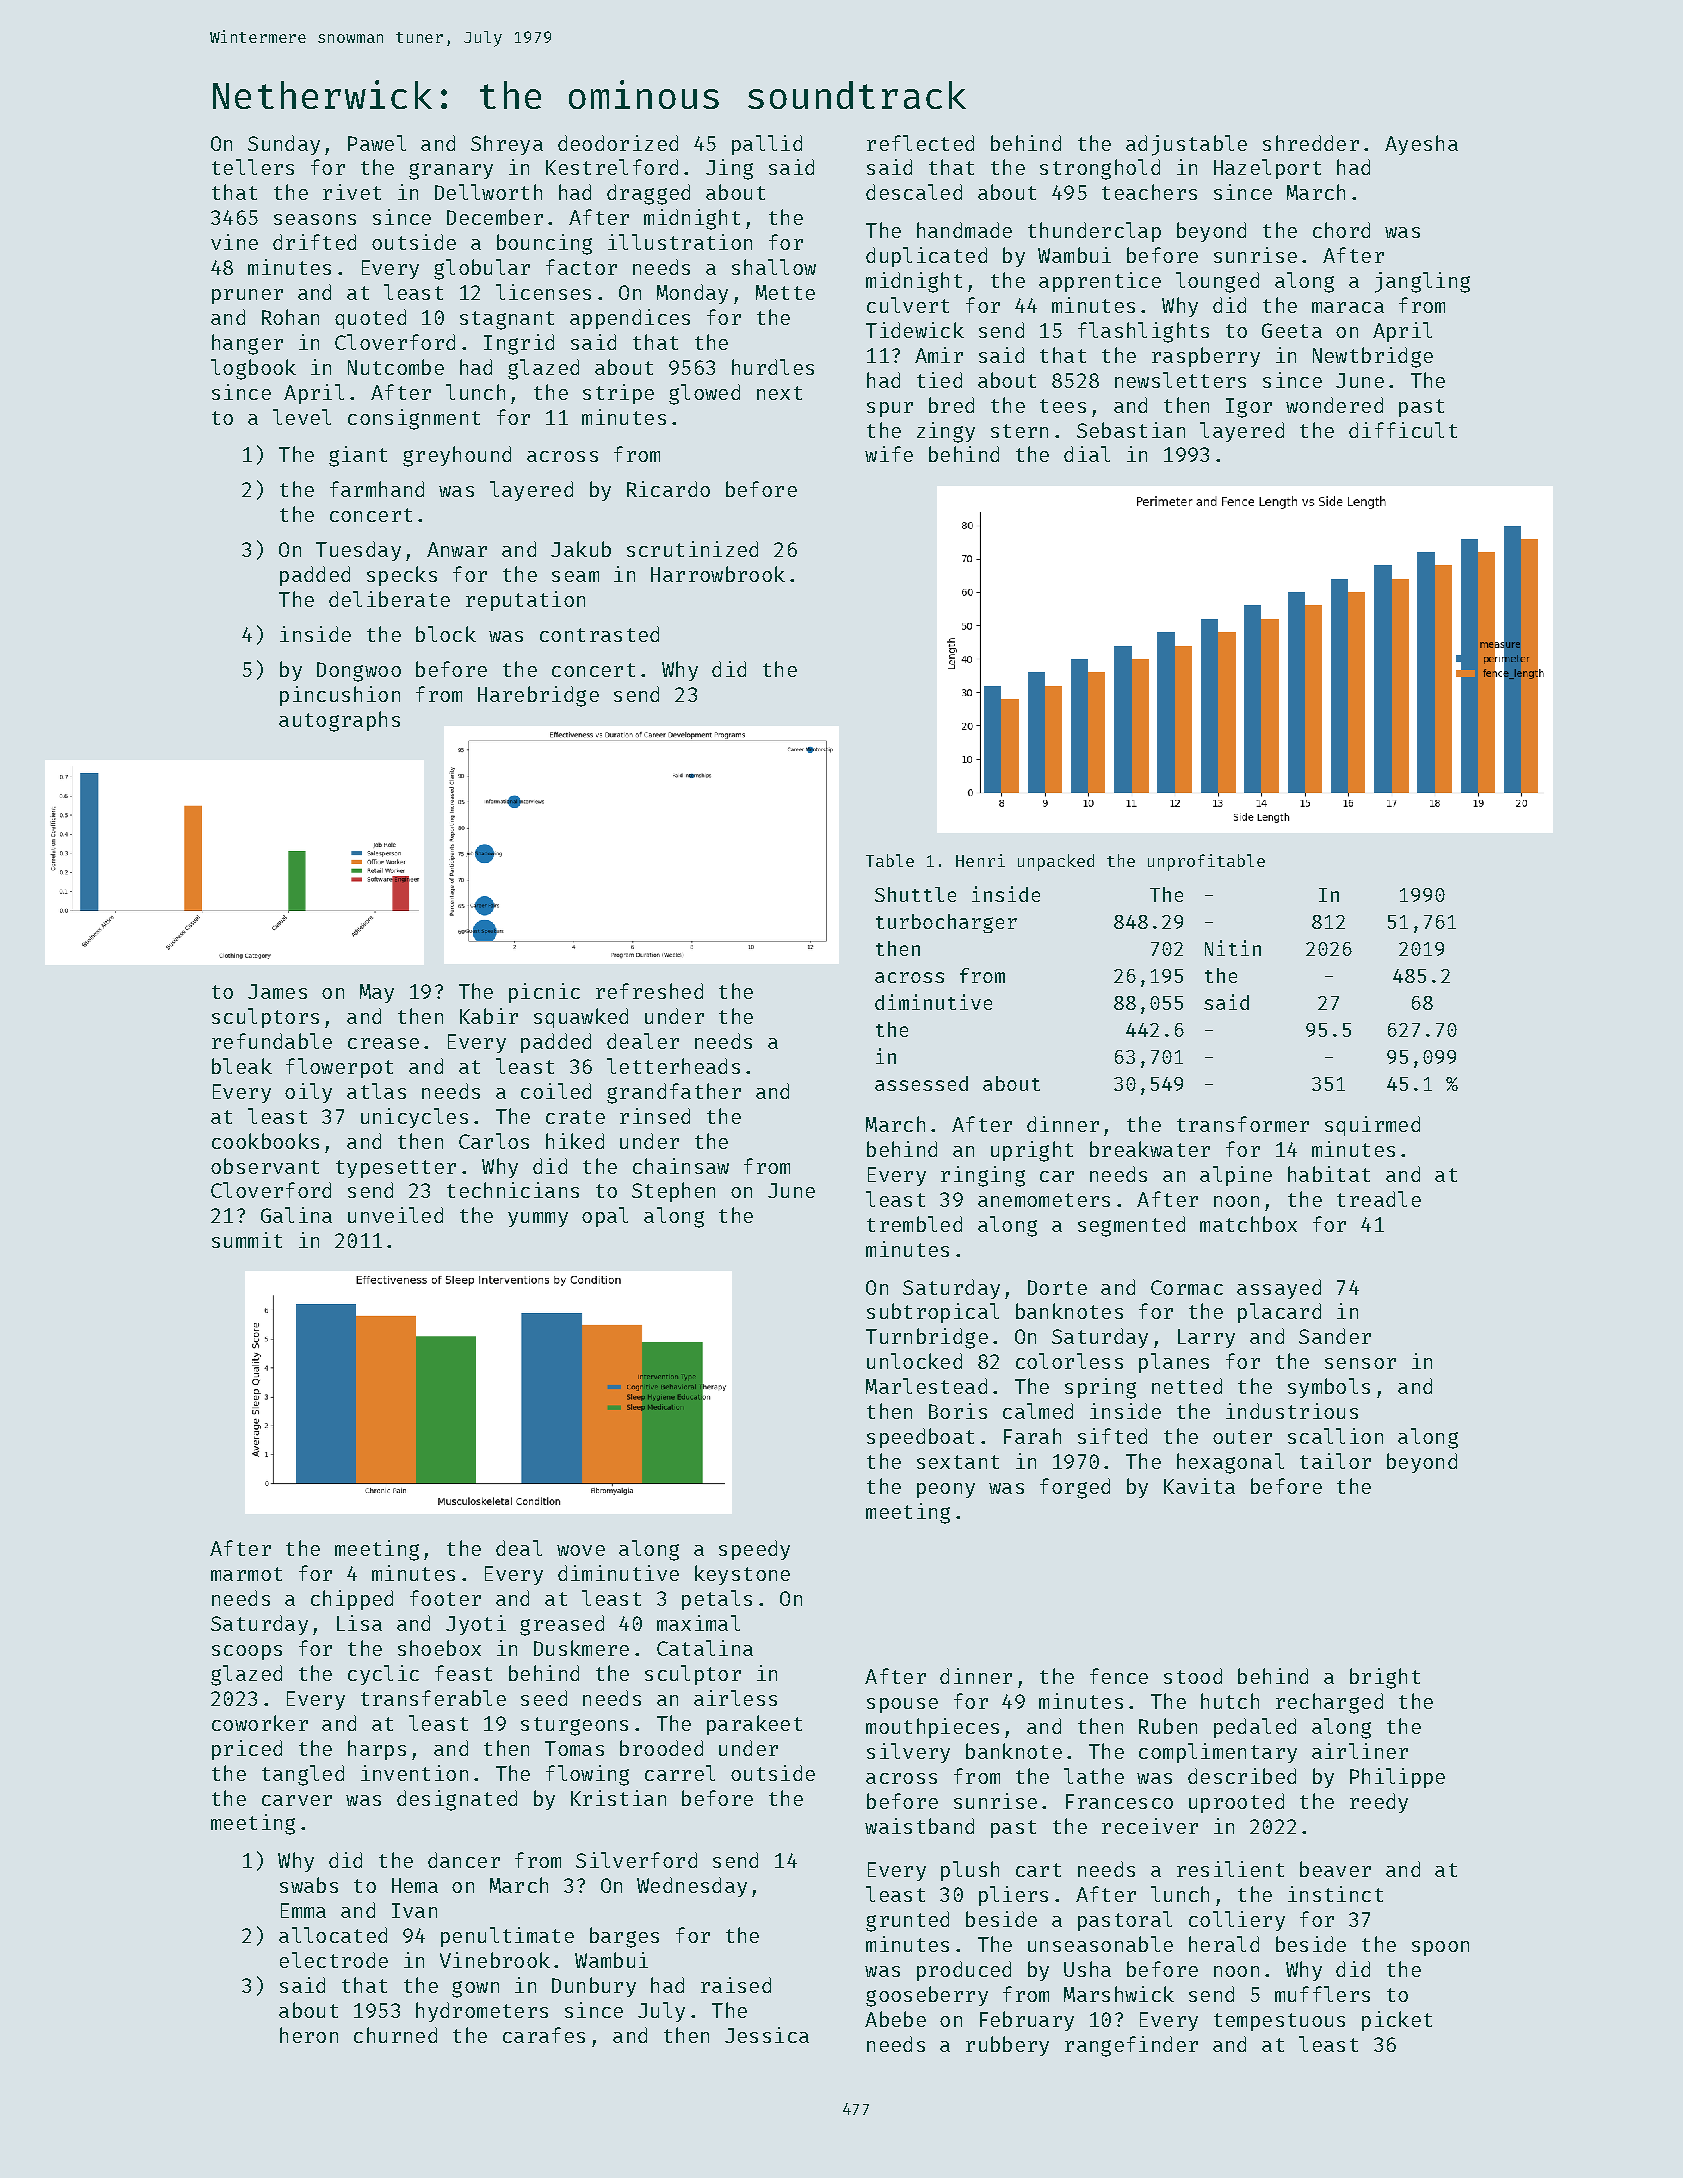 The image size is (1683, 2178). What do you see at coordinates (395, 2035) in the screenshot?
I see `churned` at bounding box center [395, 2035].
